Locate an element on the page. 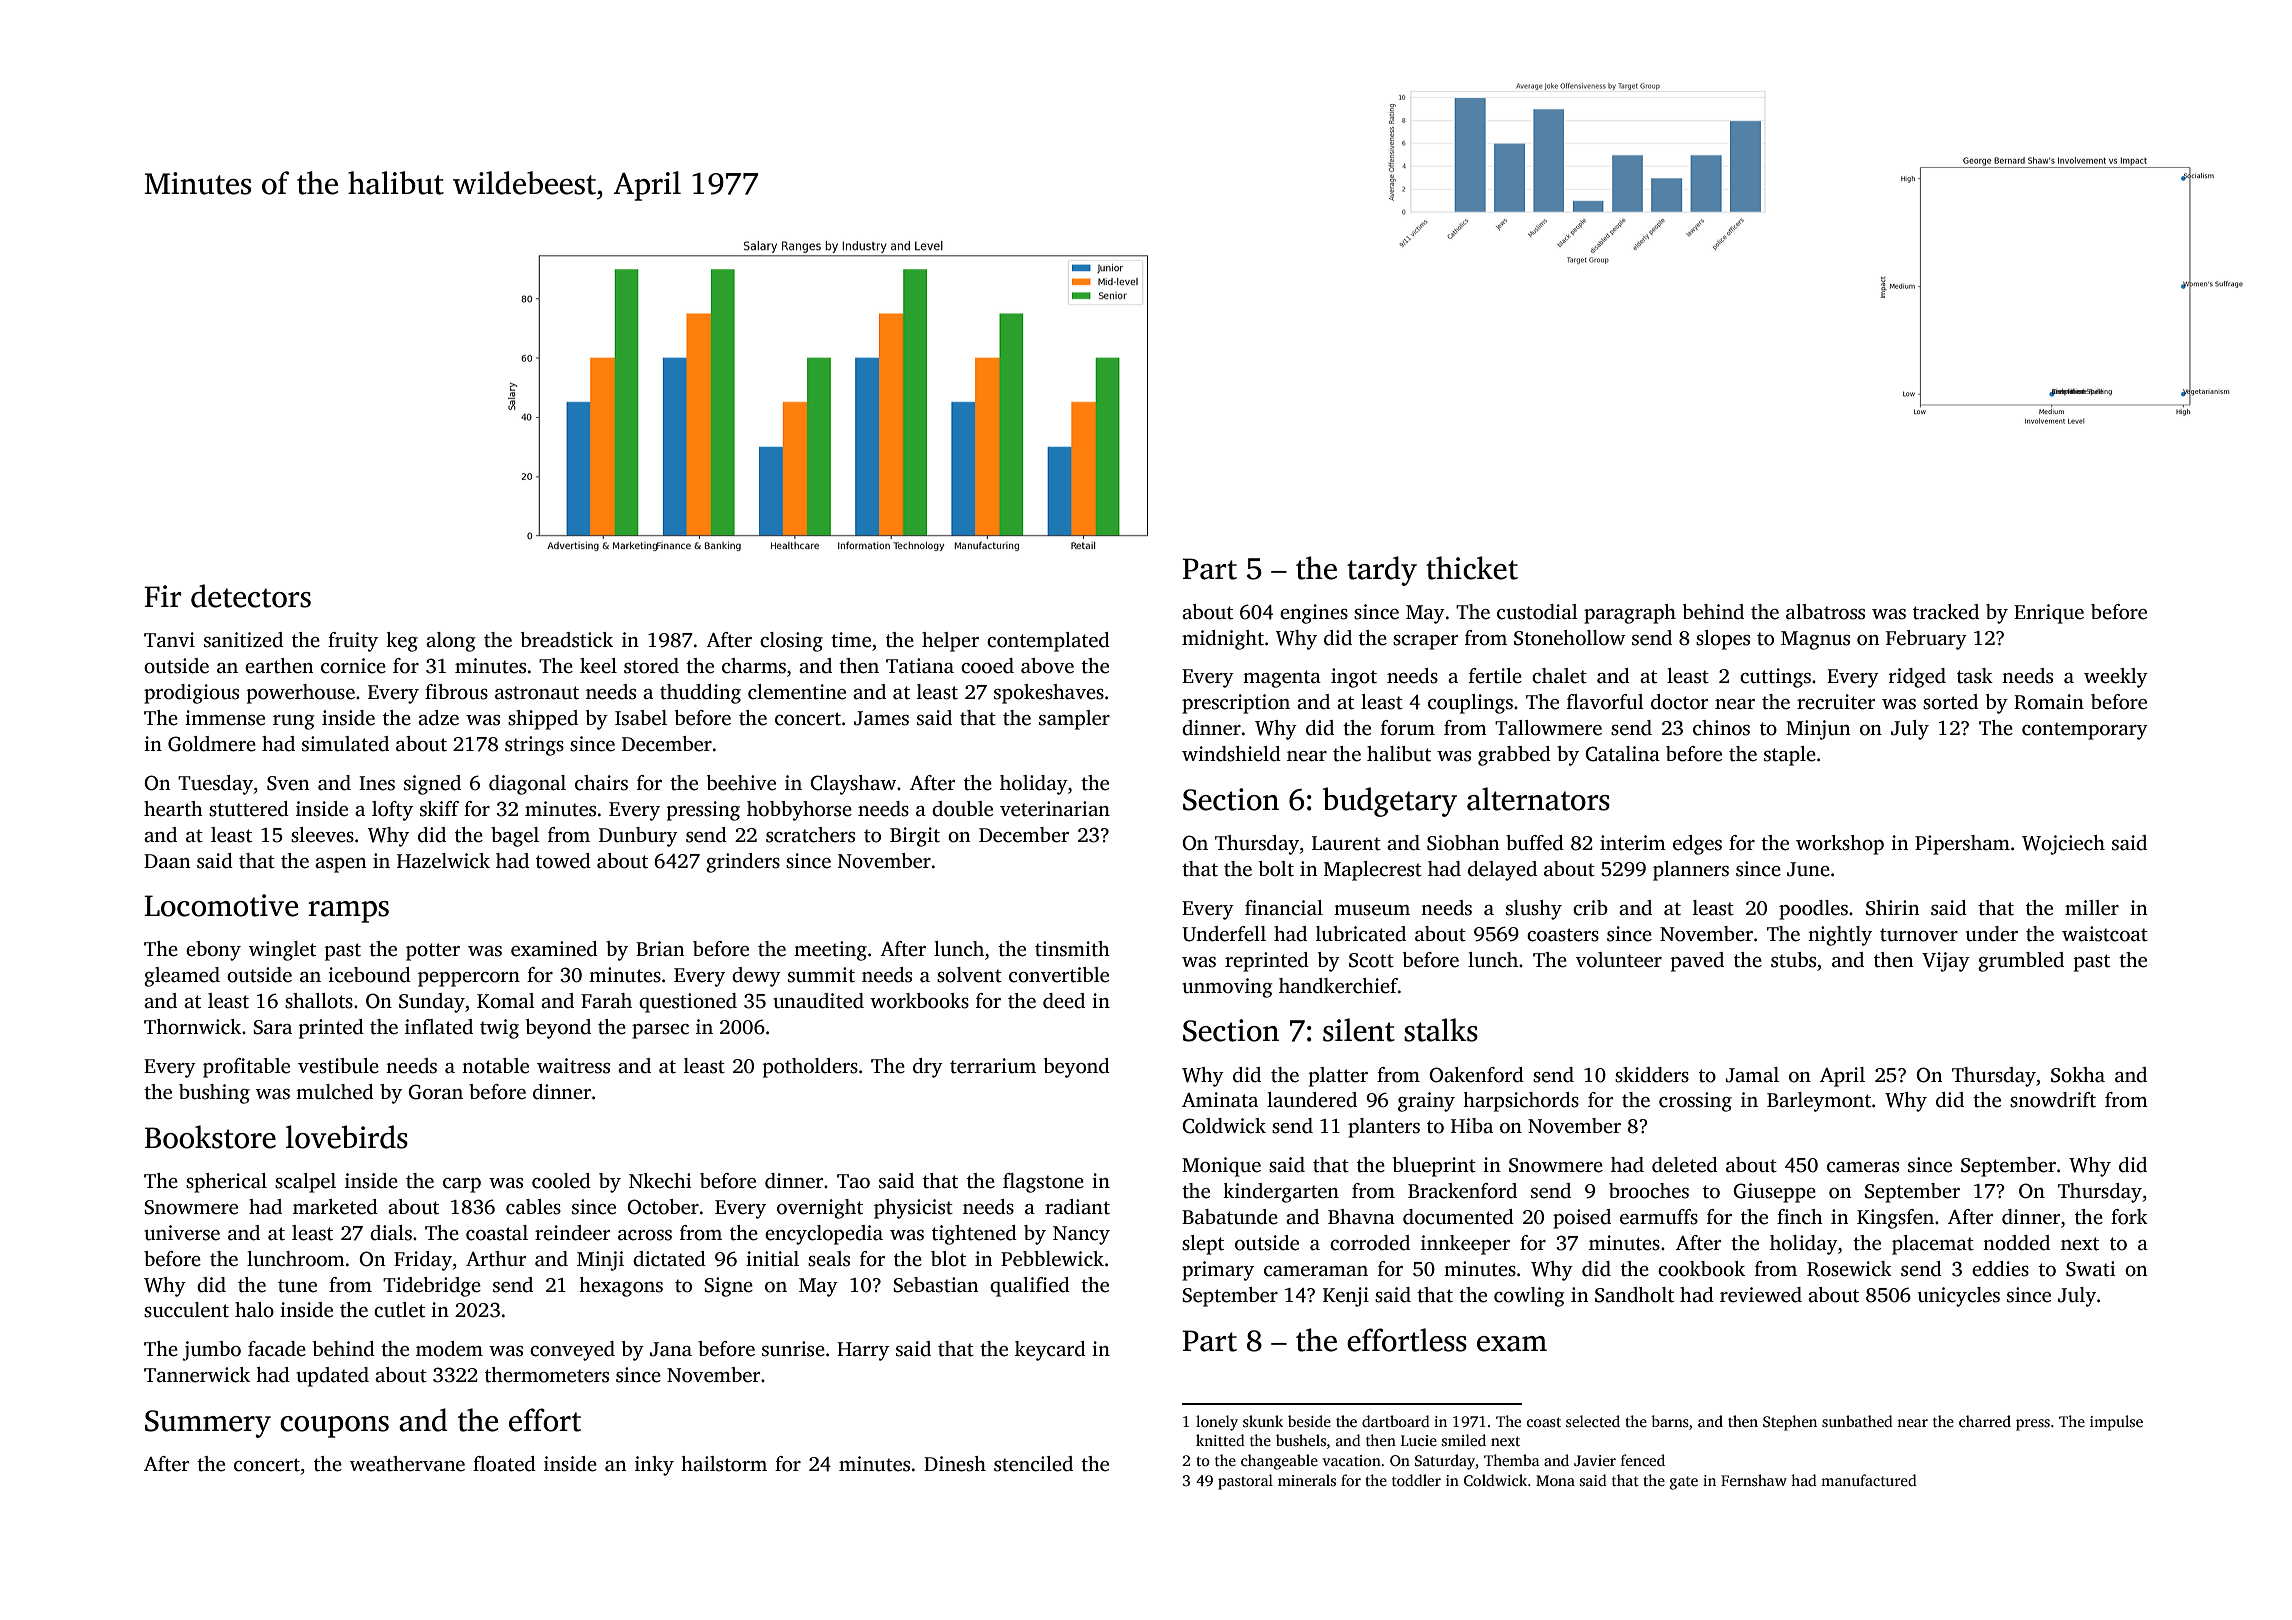 The image size is (2292, 1620). snowdrift is located at coordinates (2053, 1100).
